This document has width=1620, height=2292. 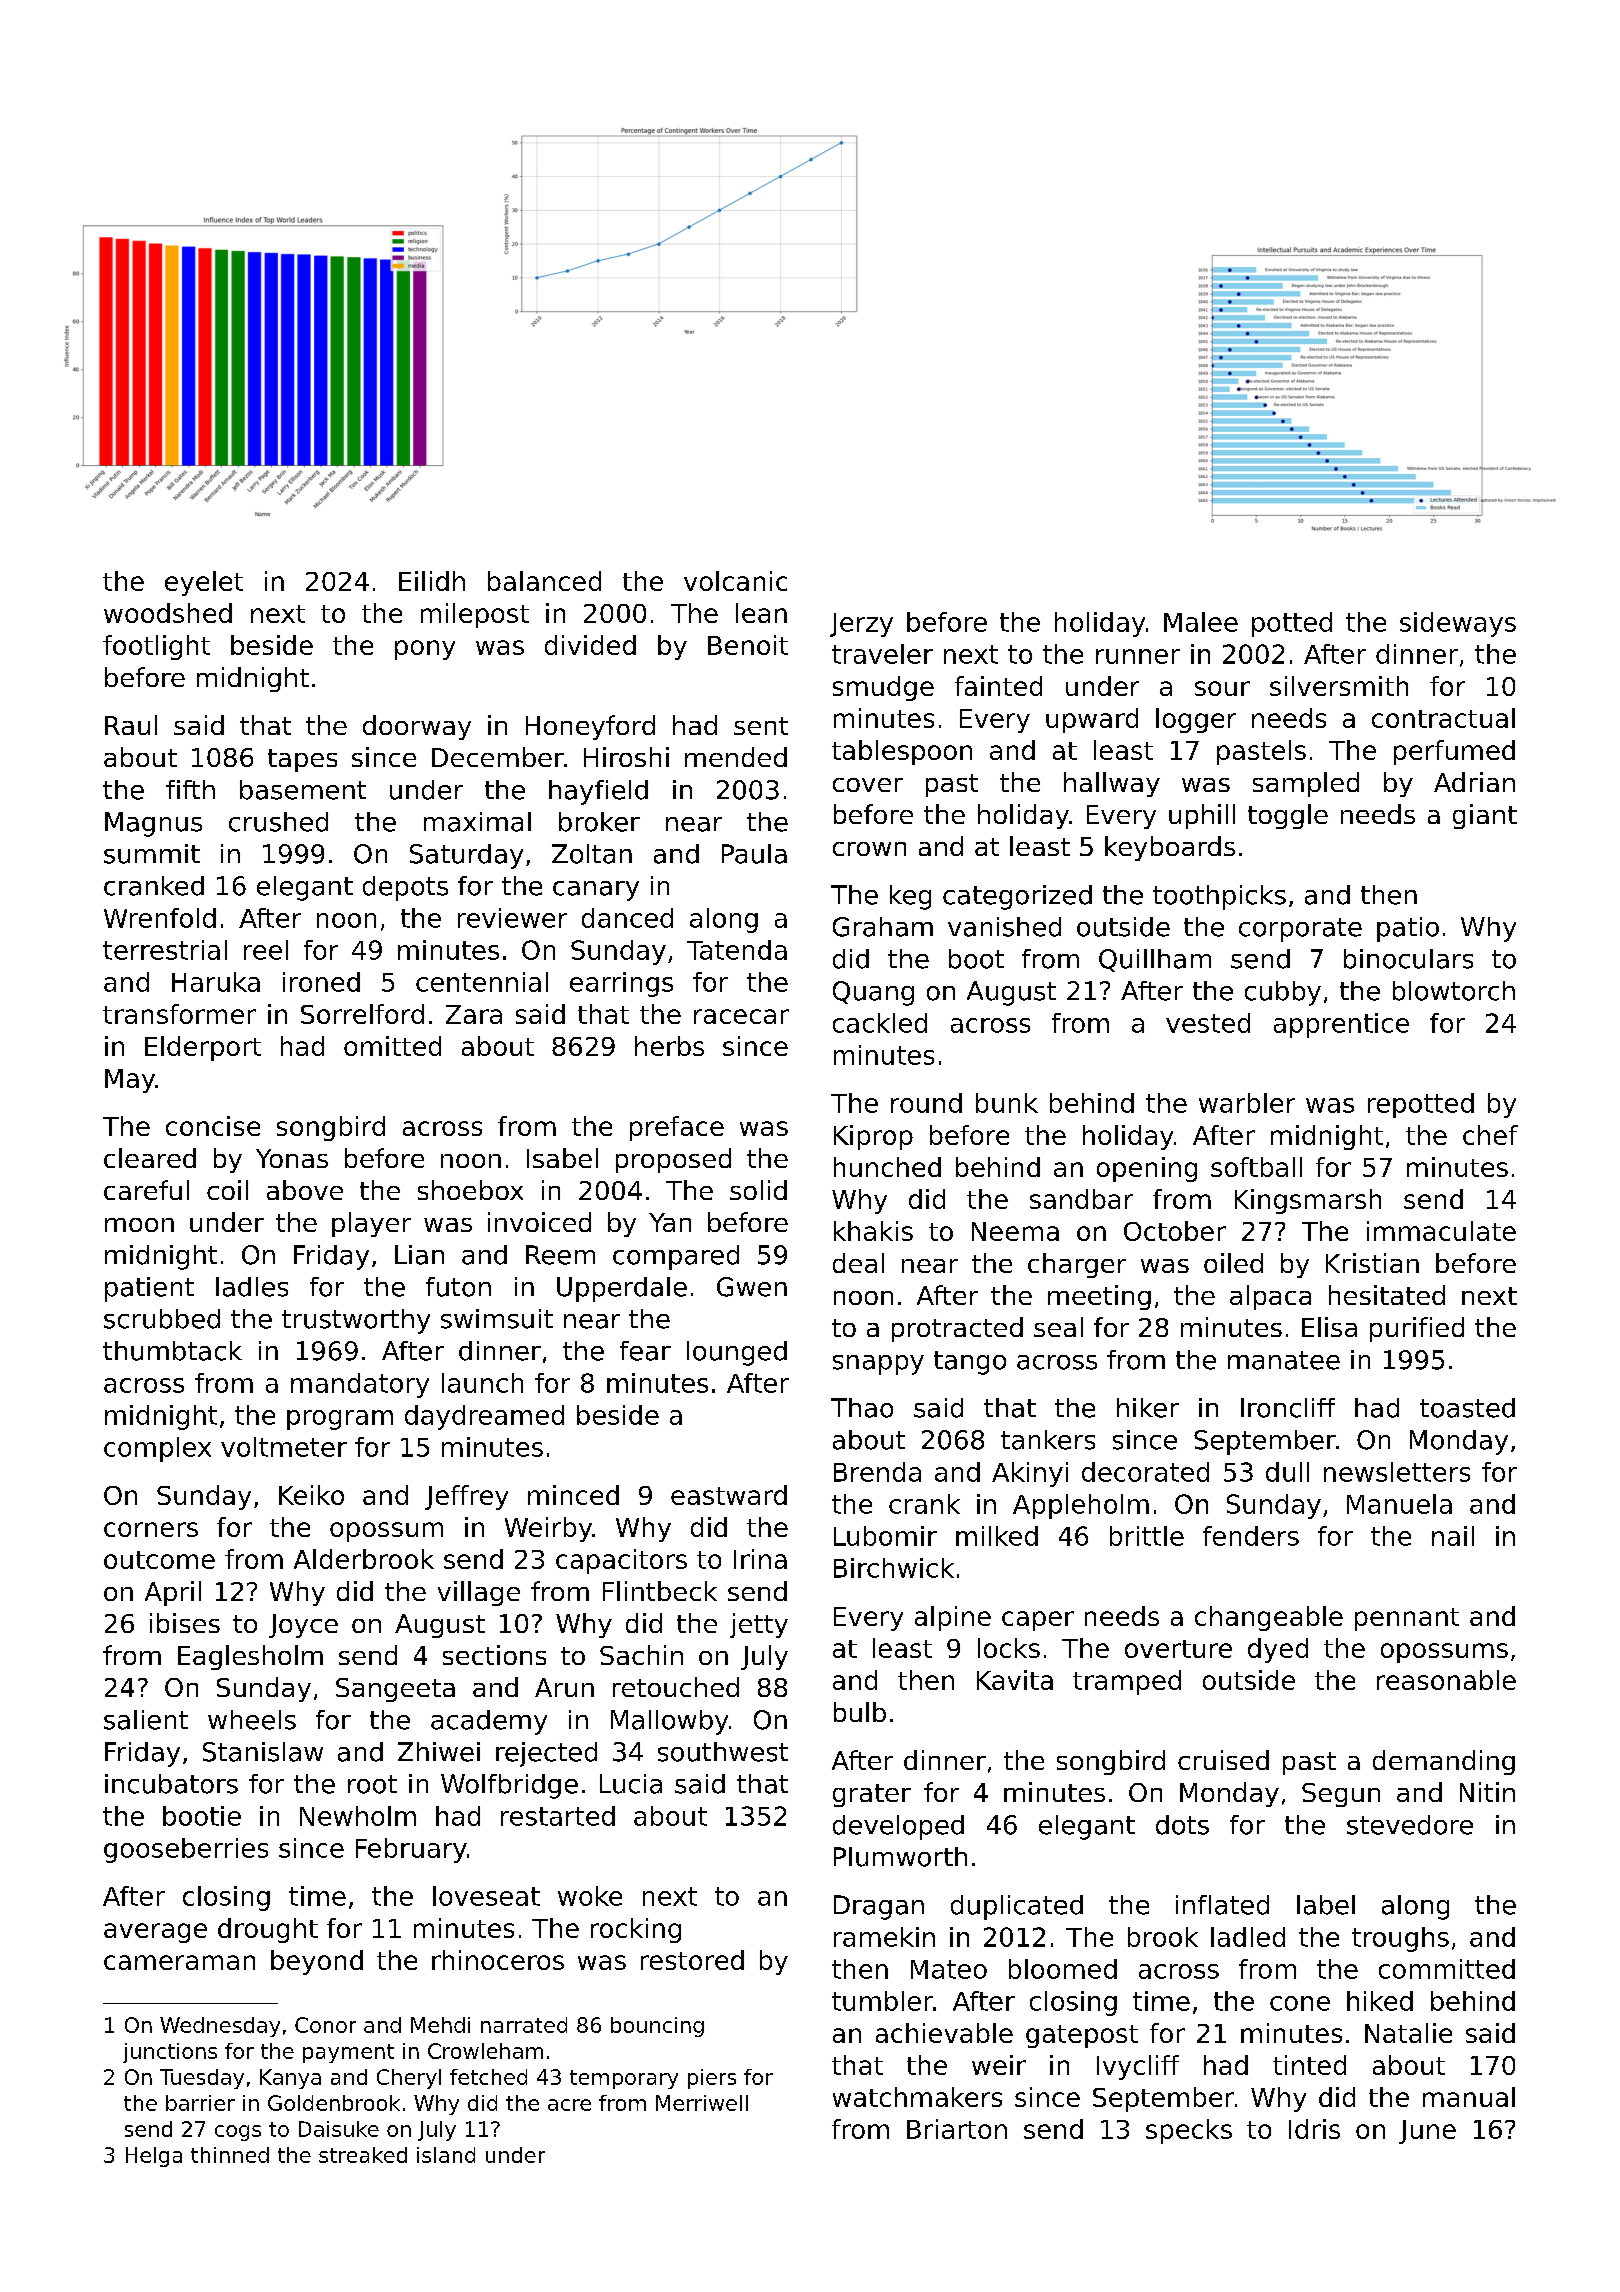 I want to click on Paula, so click(x=754, y=854).
